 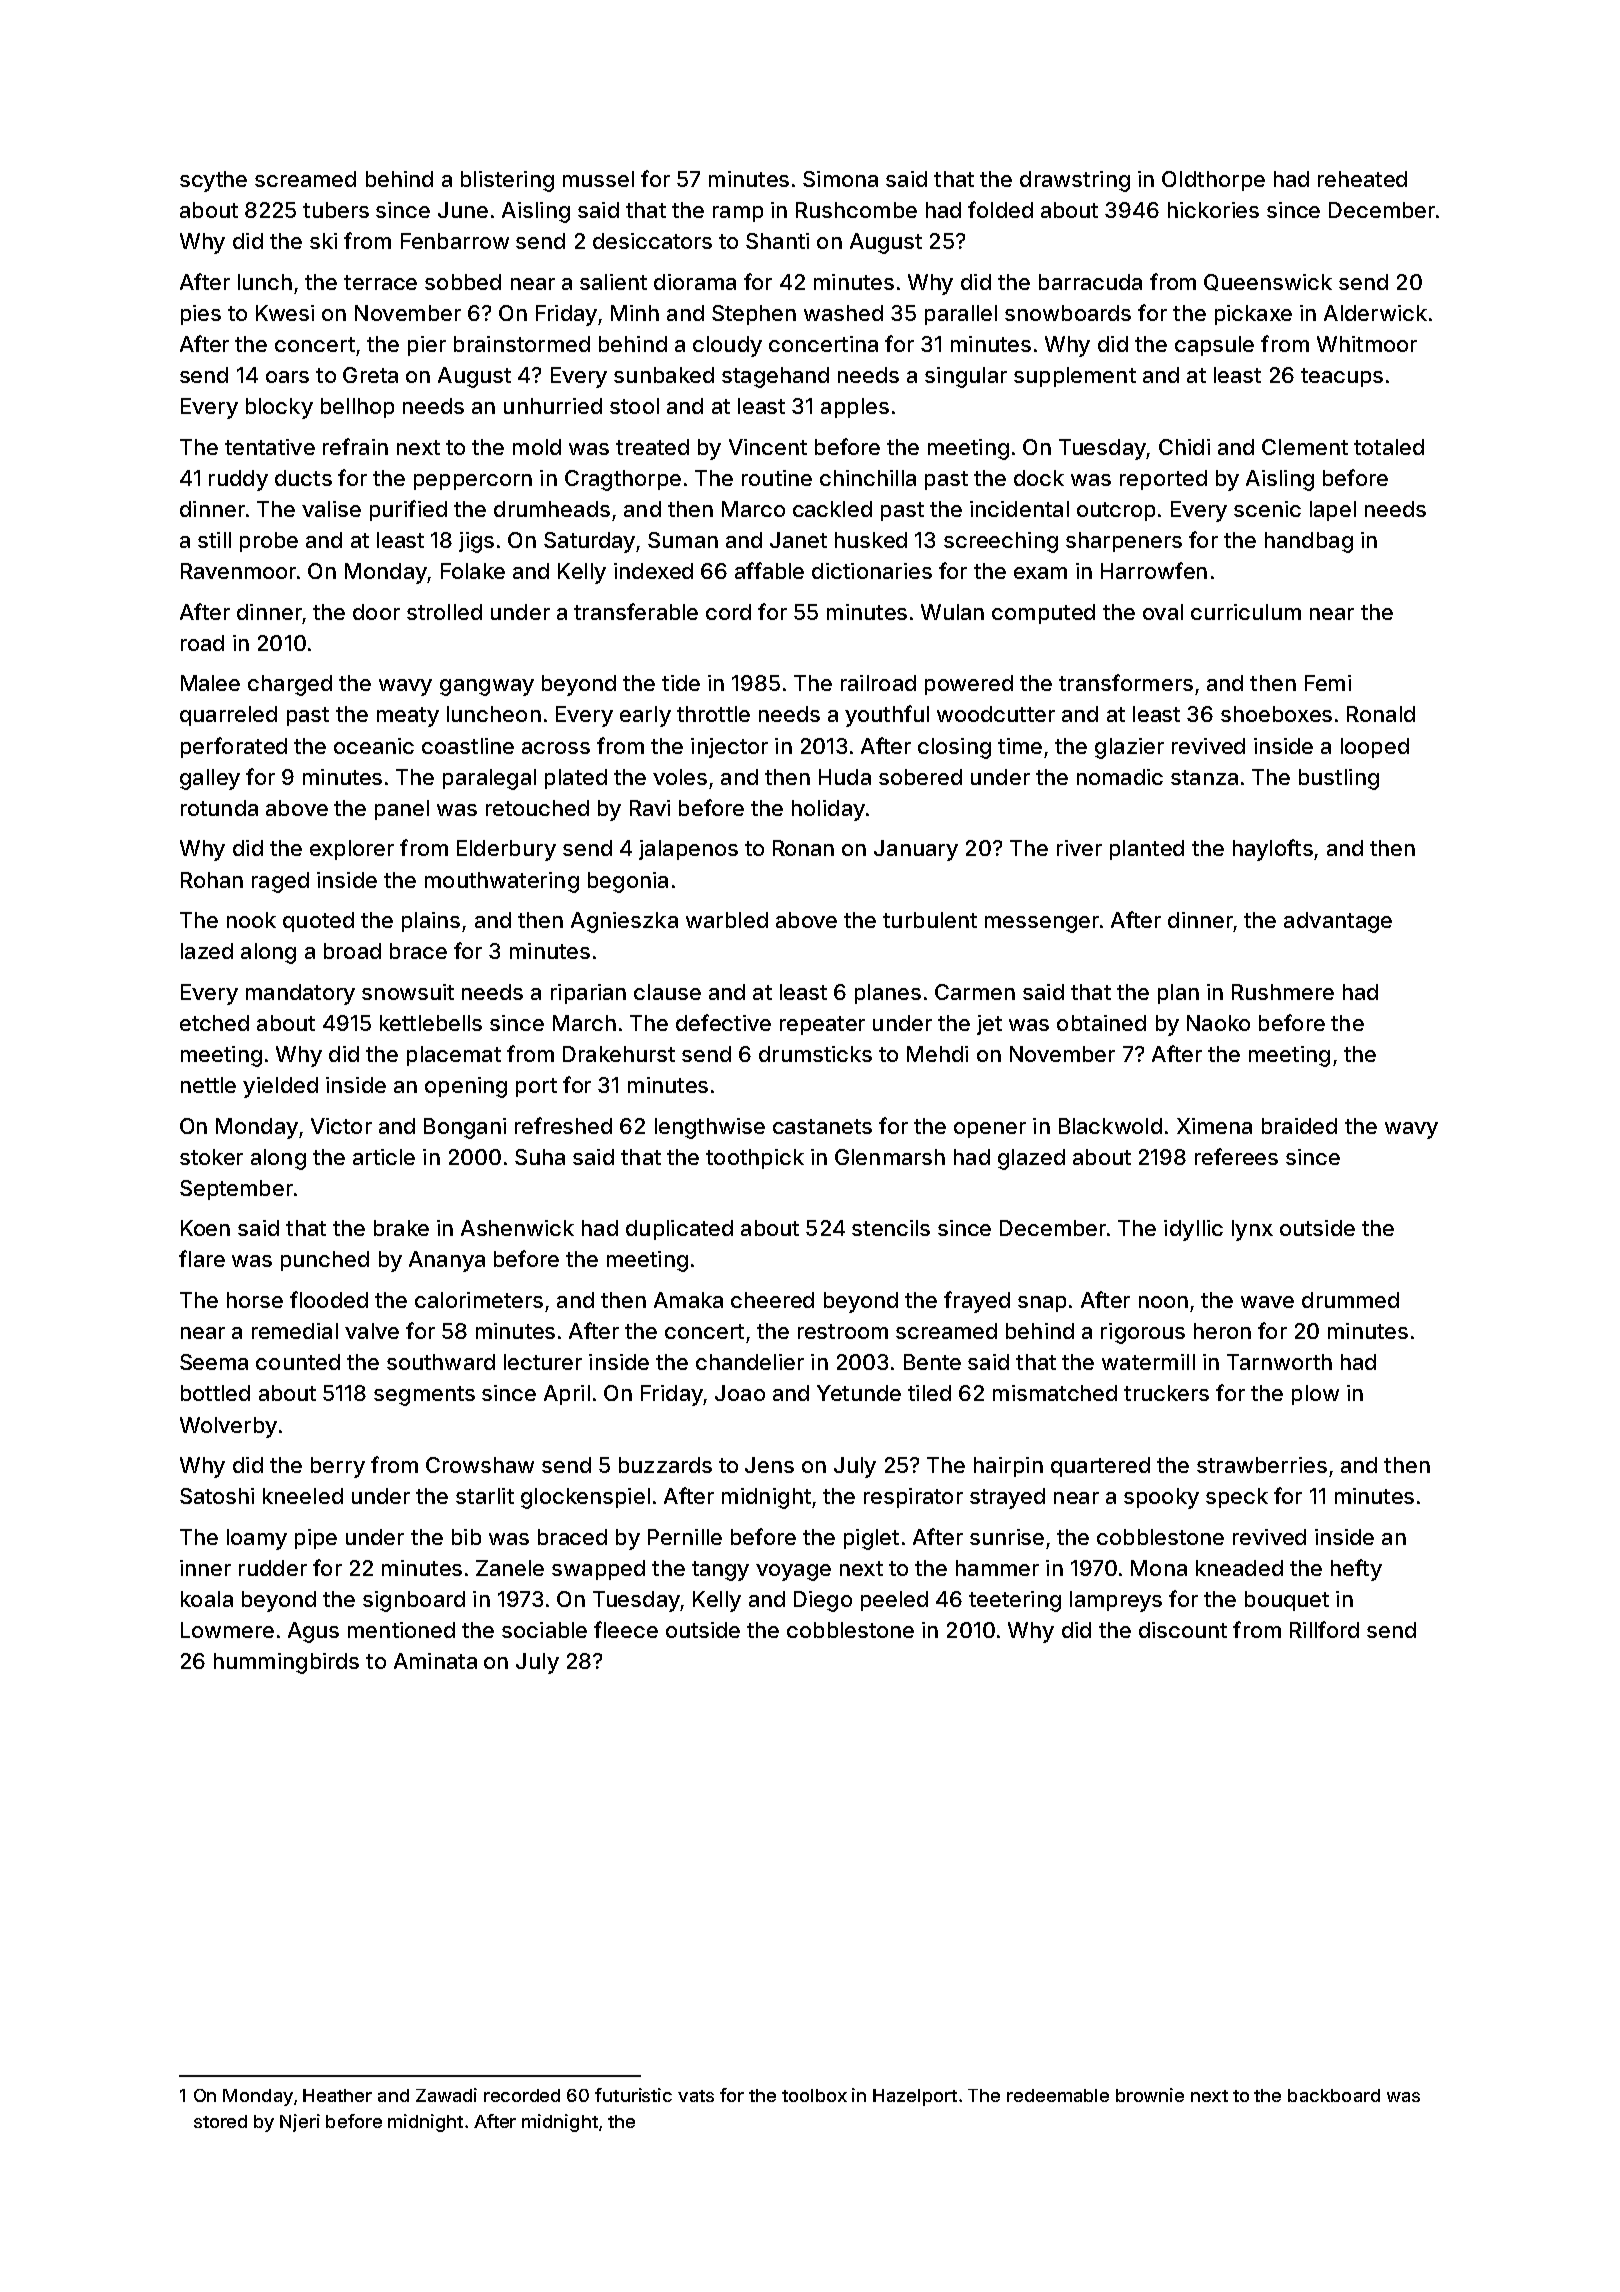 I want to click on pier, so click(x=427, y=346).
